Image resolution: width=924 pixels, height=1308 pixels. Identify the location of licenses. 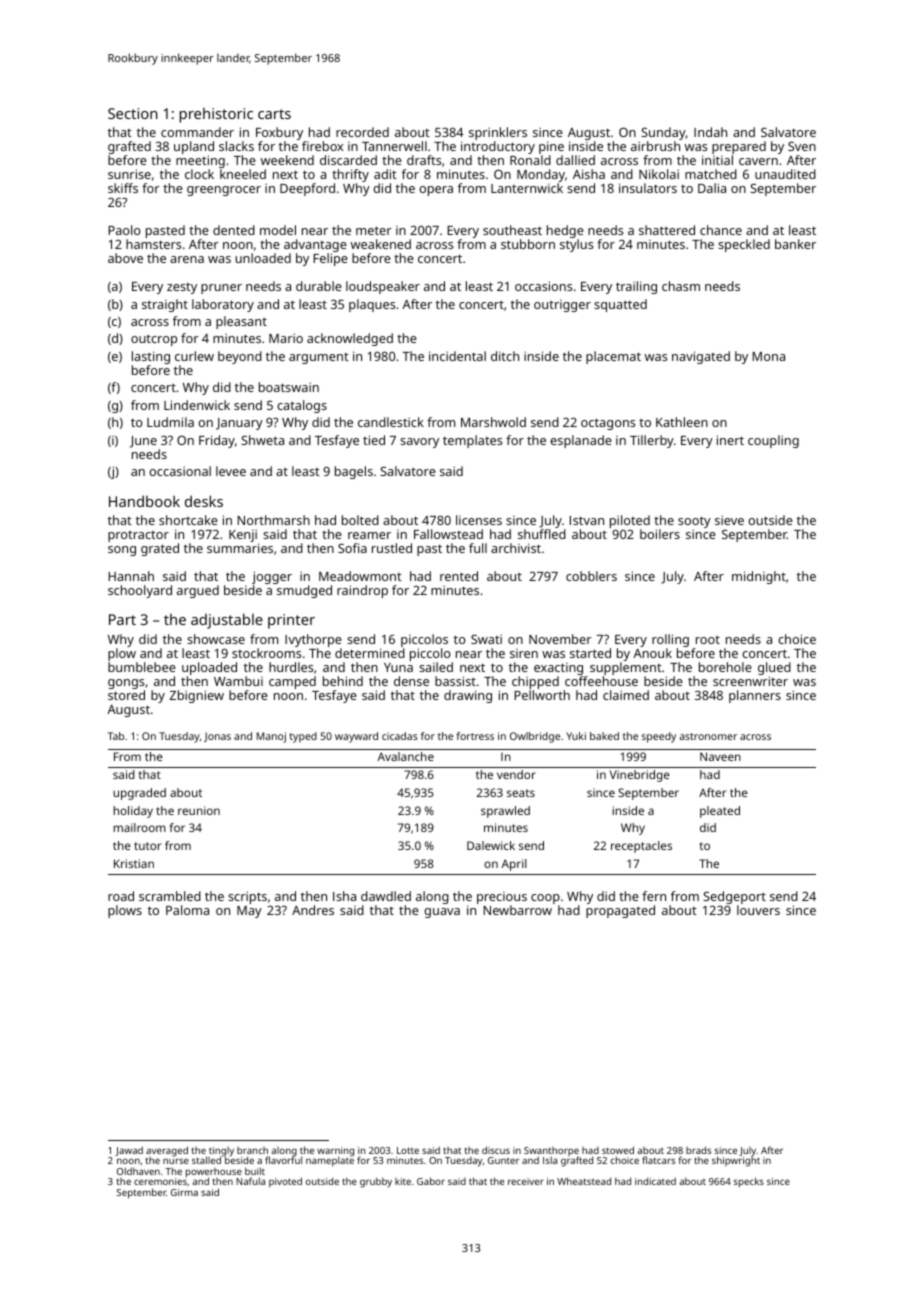
(479, 520).
